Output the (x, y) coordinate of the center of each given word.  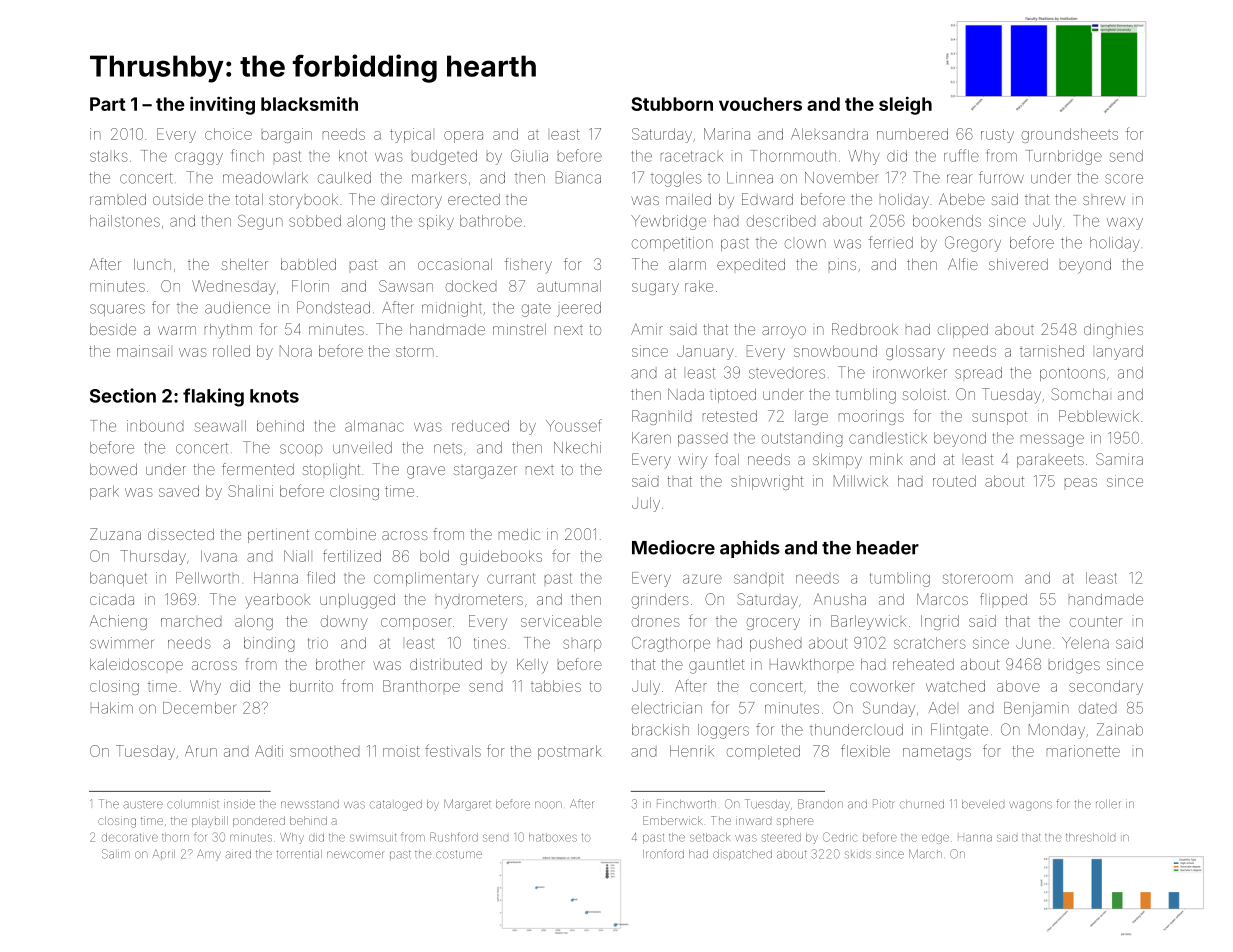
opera (463, 137)
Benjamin (1036, 709)
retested (730, 416)
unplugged (357, 601)
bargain (287, 135)
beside (113, 329)
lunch (152, 264)
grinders (660, 601)
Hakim (112, 708)
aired (238, 854)
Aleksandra (829, 134)
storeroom (978, 579)
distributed (446, 664)
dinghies (1113, 331)
